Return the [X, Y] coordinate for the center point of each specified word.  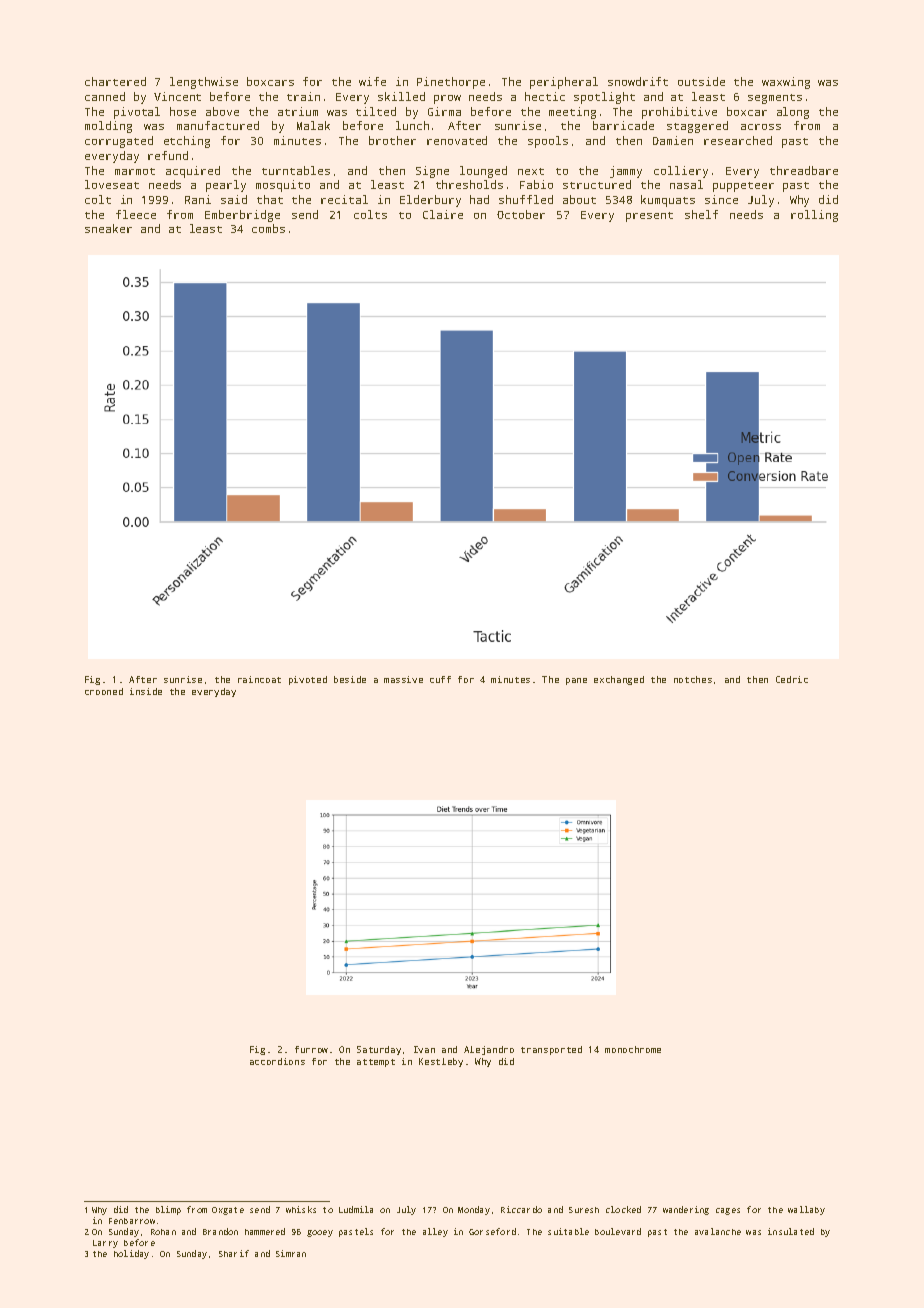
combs [268, 228]
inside [146, 691]
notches [693, 679]
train [303, 96]
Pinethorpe [451, 83]
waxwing [786, 83]
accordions [277, 1061]
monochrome [633, 1049]
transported [551, 1050]
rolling [814, 216]
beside [350, 679]
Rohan [163, 1232]
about [579, 199]
